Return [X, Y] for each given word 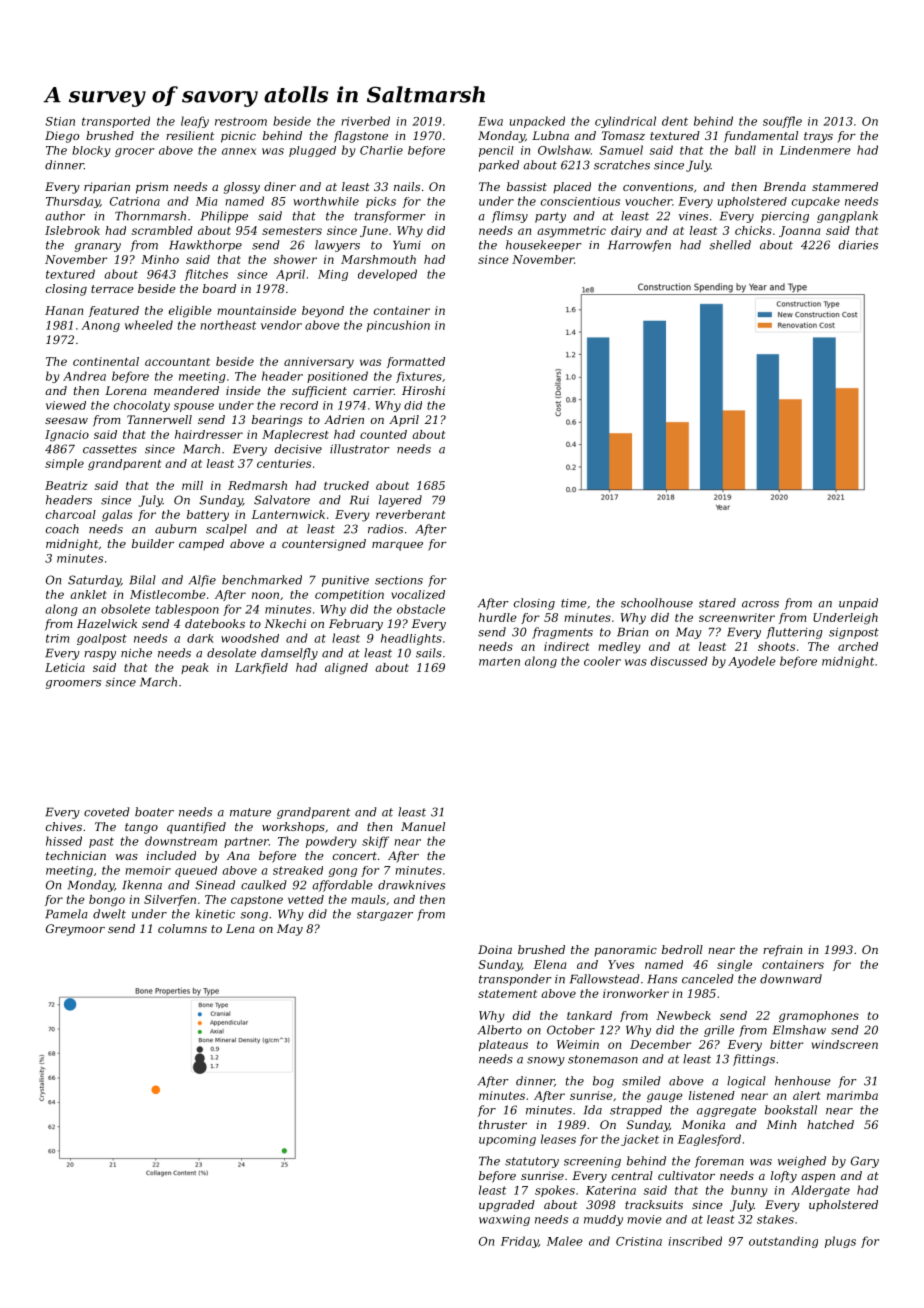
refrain [782, 950]
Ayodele [752, 662]
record [299, 405]
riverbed [366, 121]
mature [250, 812]
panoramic [625, 950]
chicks [753, 230]
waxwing [504, 1220]
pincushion [398, 326]
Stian [60, 121]
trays [818, 137]
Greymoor [75, 930]
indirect [566, 646]
